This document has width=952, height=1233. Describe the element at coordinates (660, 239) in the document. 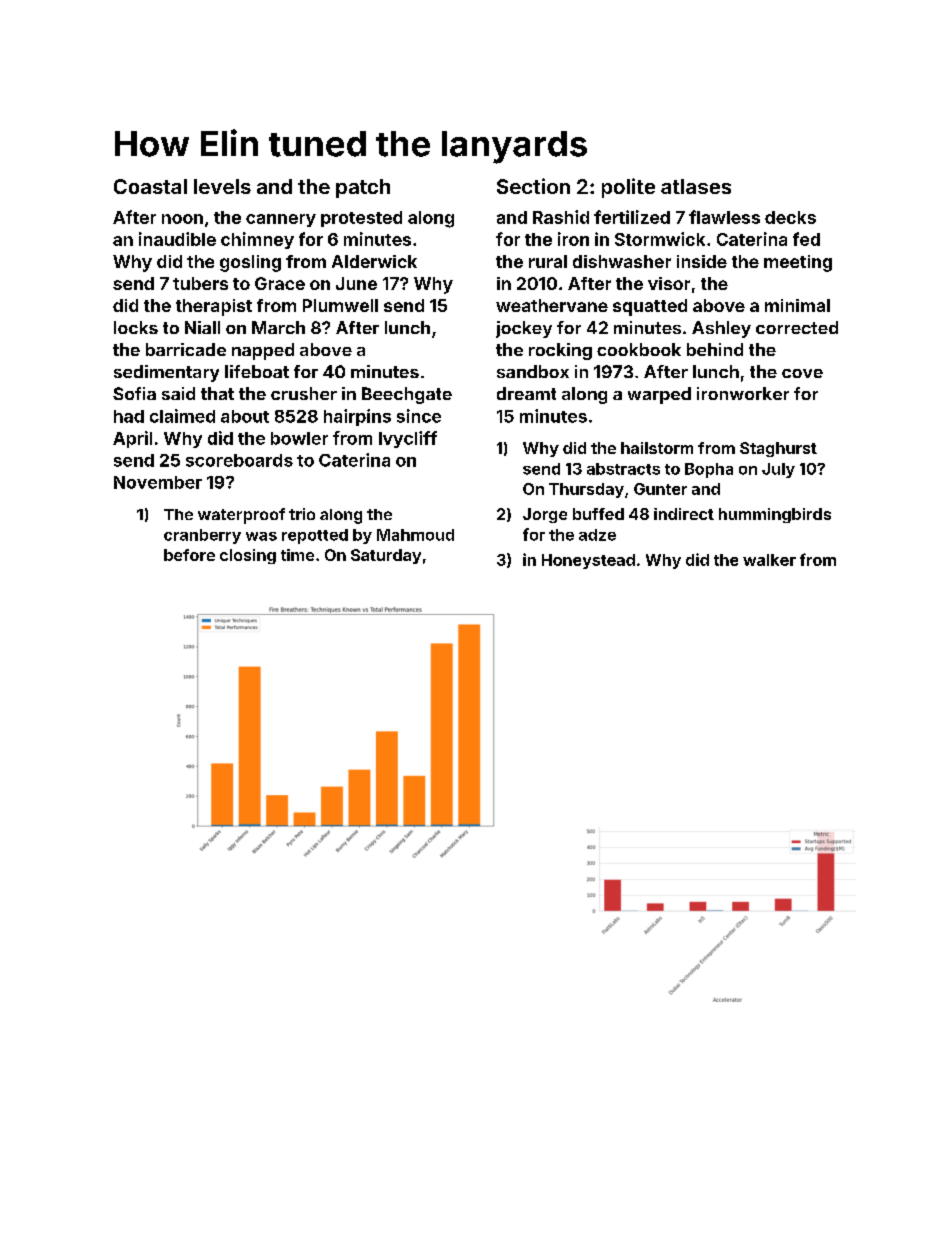

I see `Stormwick` at that location.
